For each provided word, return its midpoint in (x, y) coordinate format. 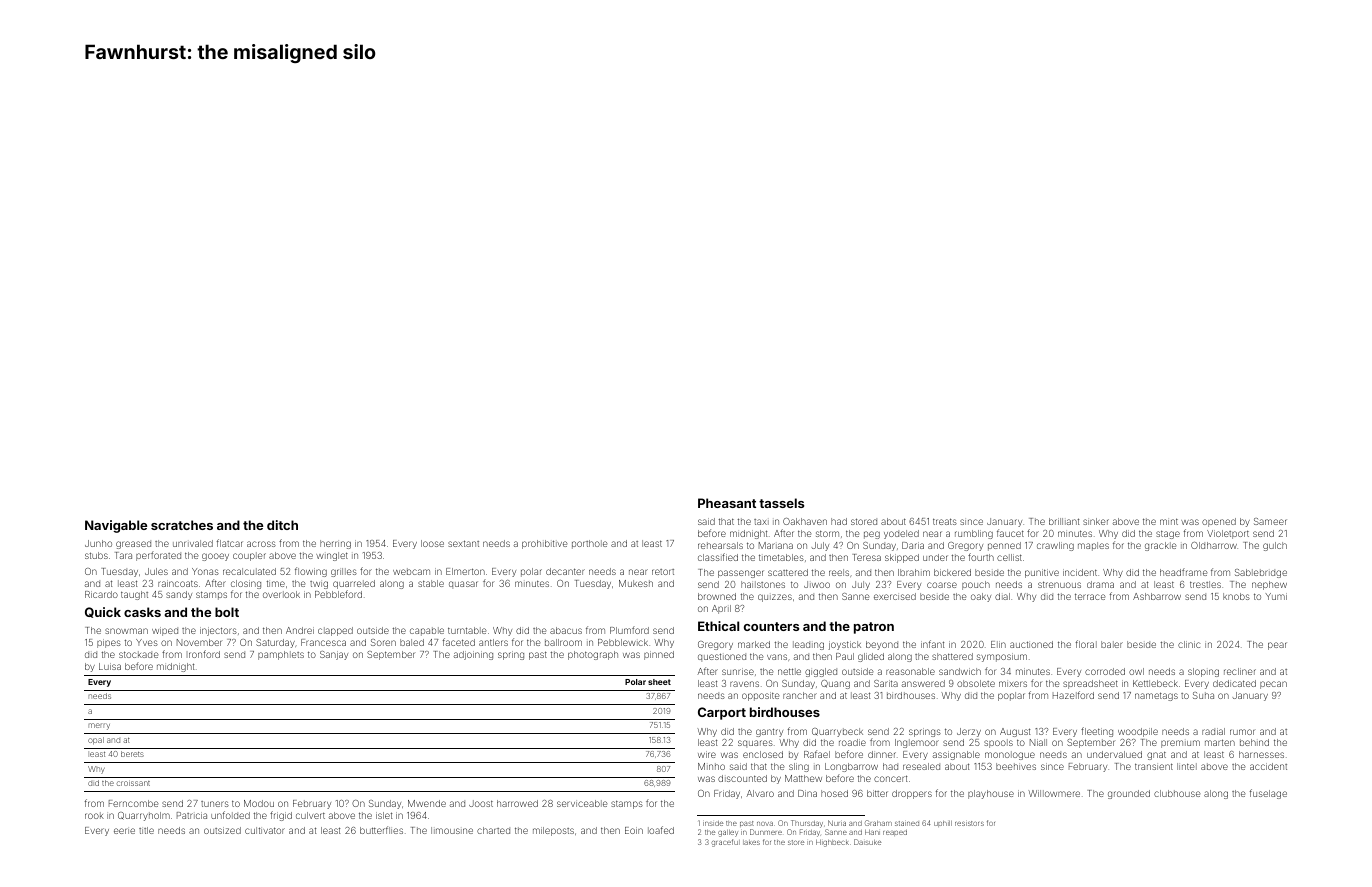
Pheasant (727, 503)
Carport (722, 713)
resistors (969, 823)
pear (1277, 646)
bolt (227, 612)
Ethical (718, 626)
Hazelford (1073, 695)
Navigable (116, 526)
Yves (147, 642)
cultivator (265, 830)
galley (728, 833)
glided (871, 657)
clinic (1189, 644)
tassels (781, 503)
